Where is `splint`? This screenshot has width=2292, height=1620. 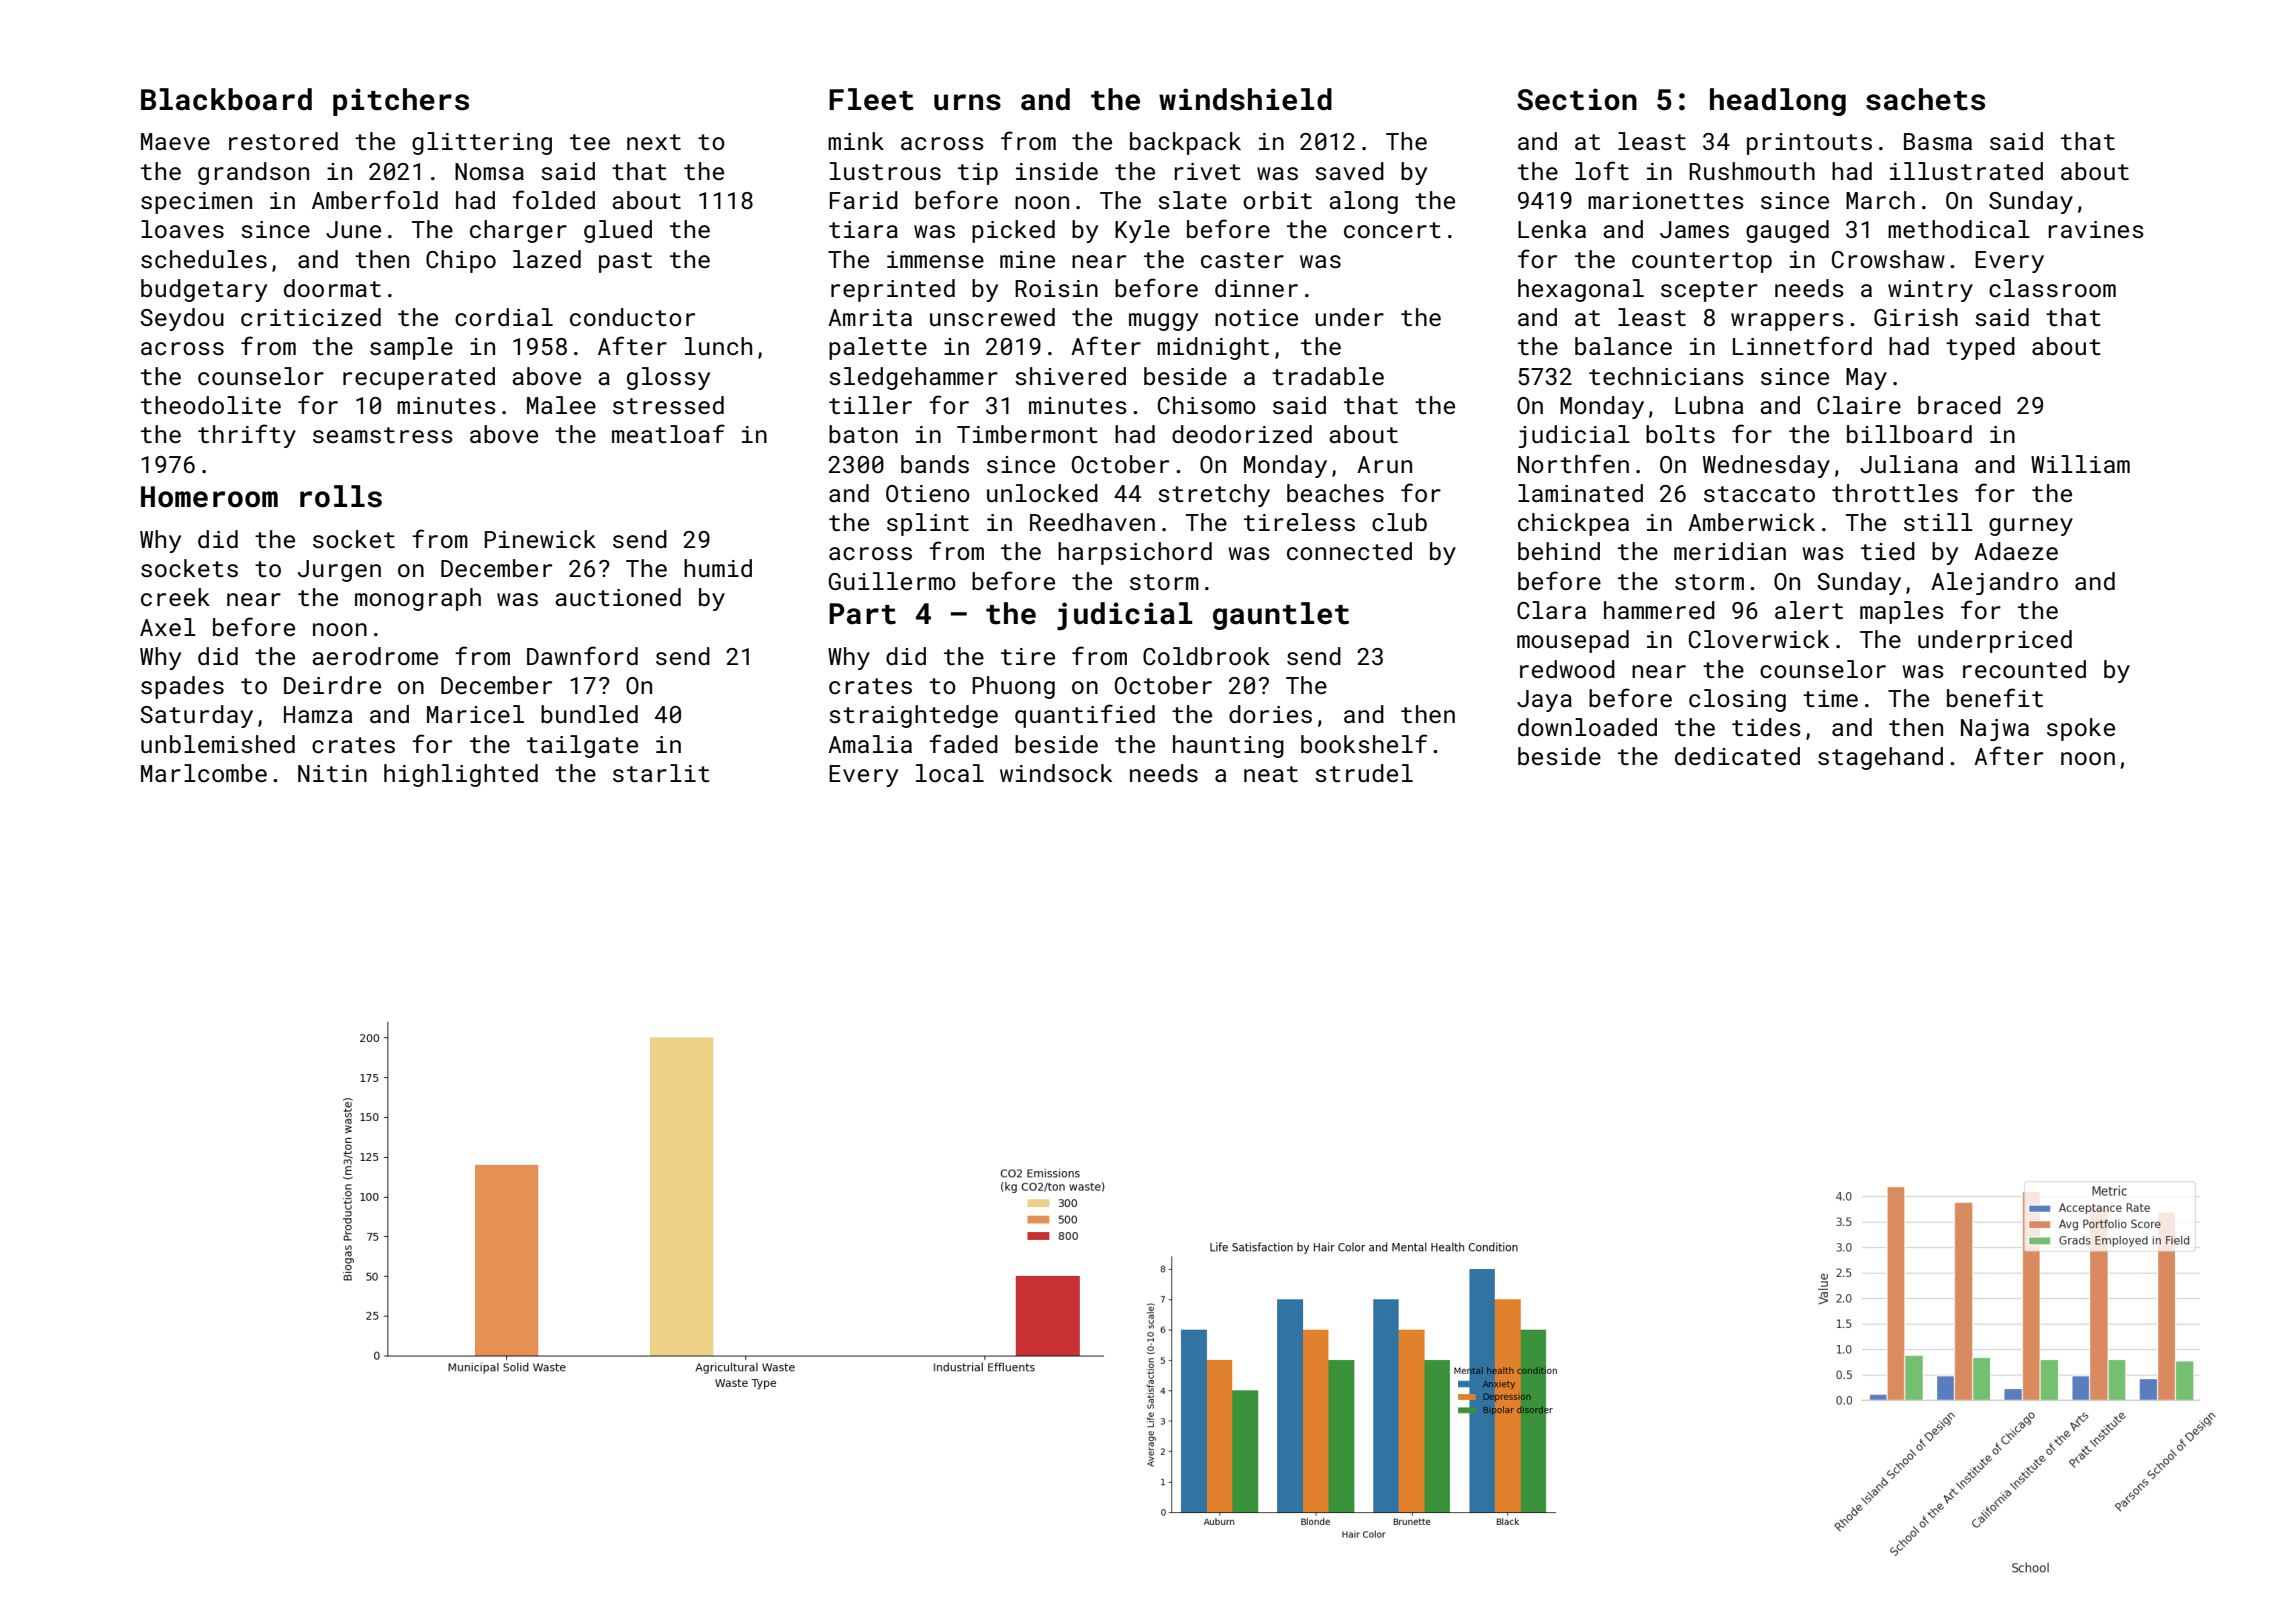
splint is located at coordinates (928, 524).
